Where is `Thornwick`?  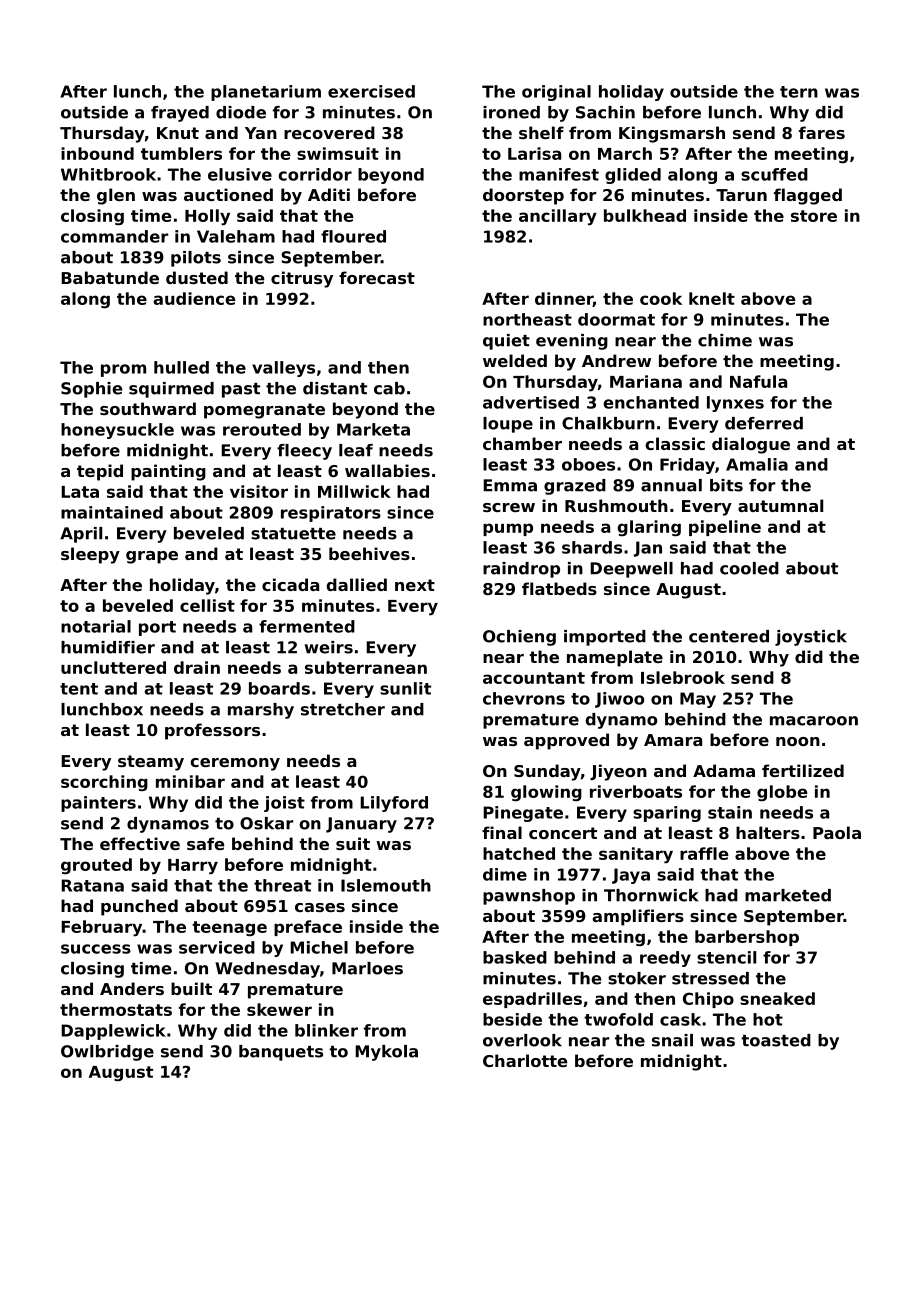 Thornwick is located at coordinates (651, 895).
